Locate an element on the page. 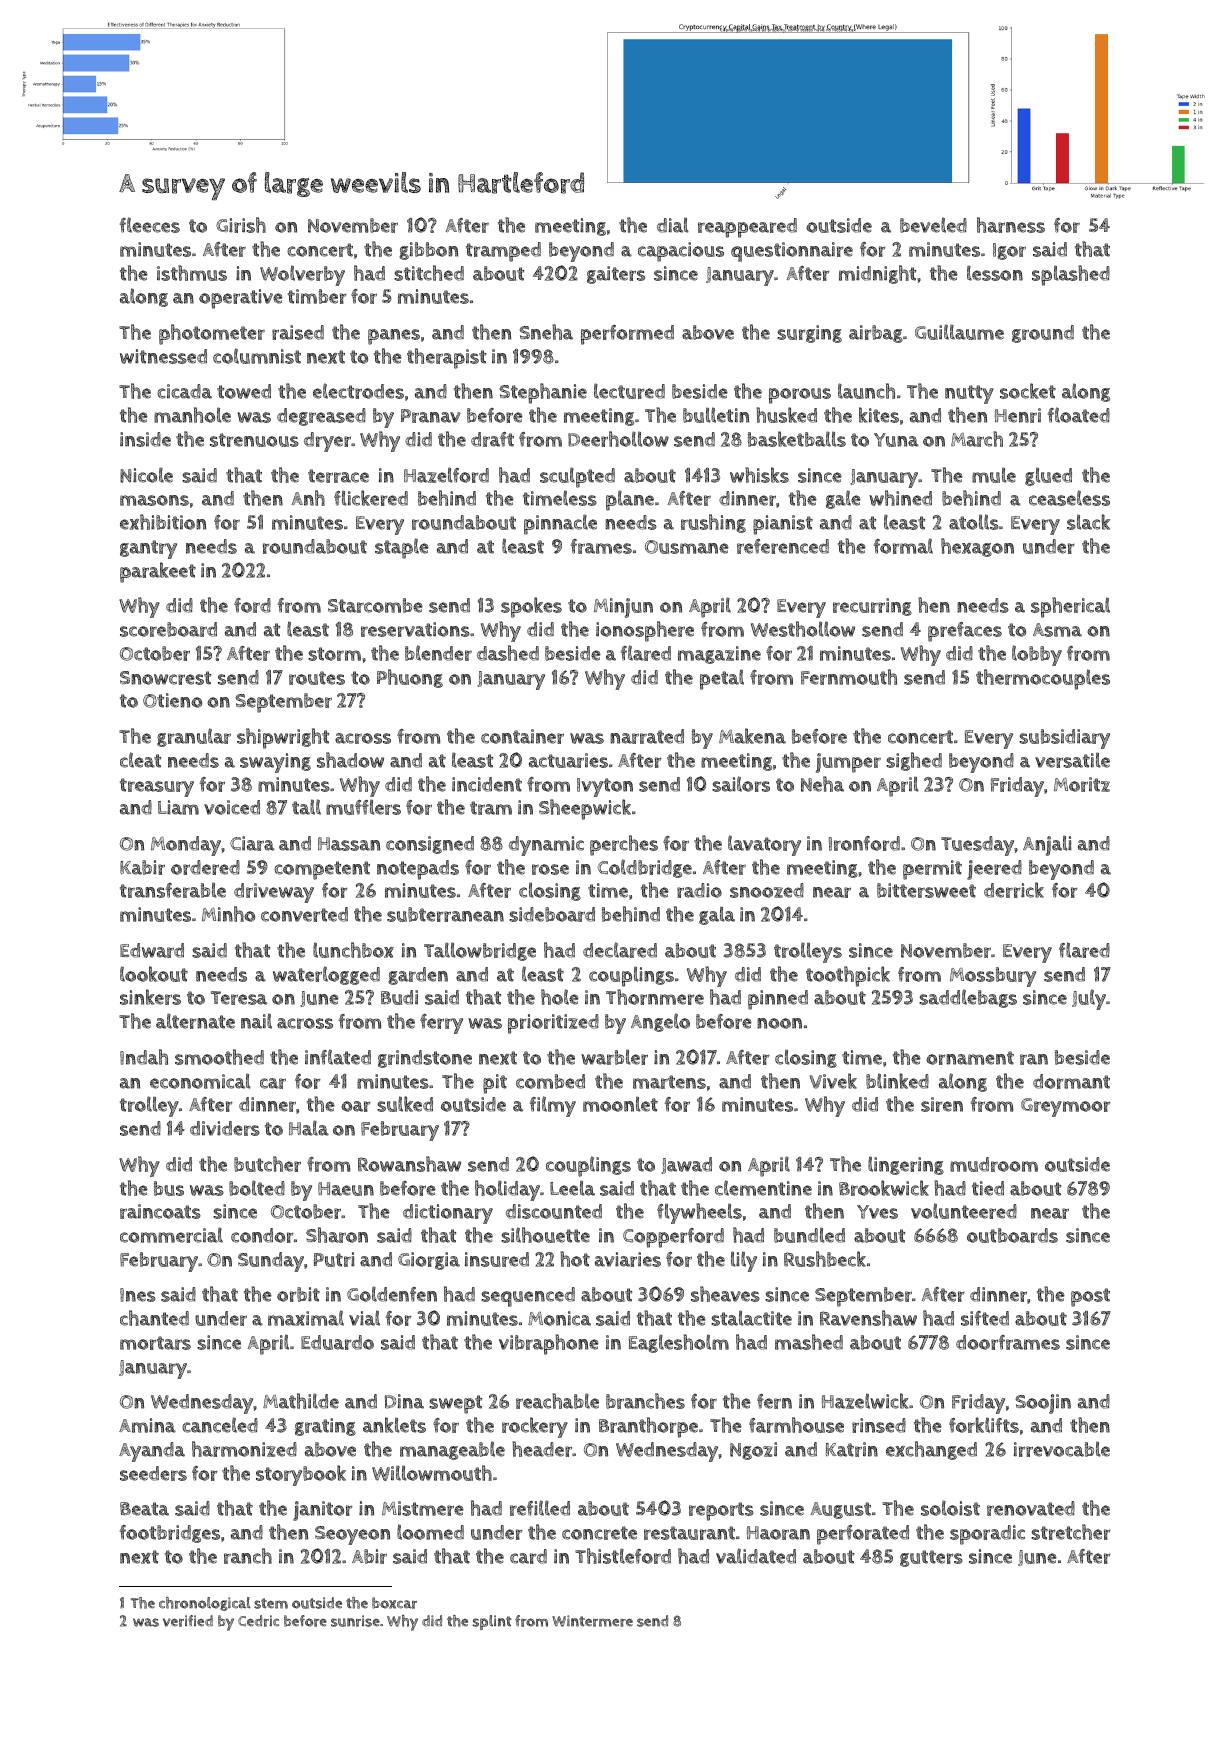 The width and height of the page is (1230, 1739). midnight is located at coordinates (877, 274).
